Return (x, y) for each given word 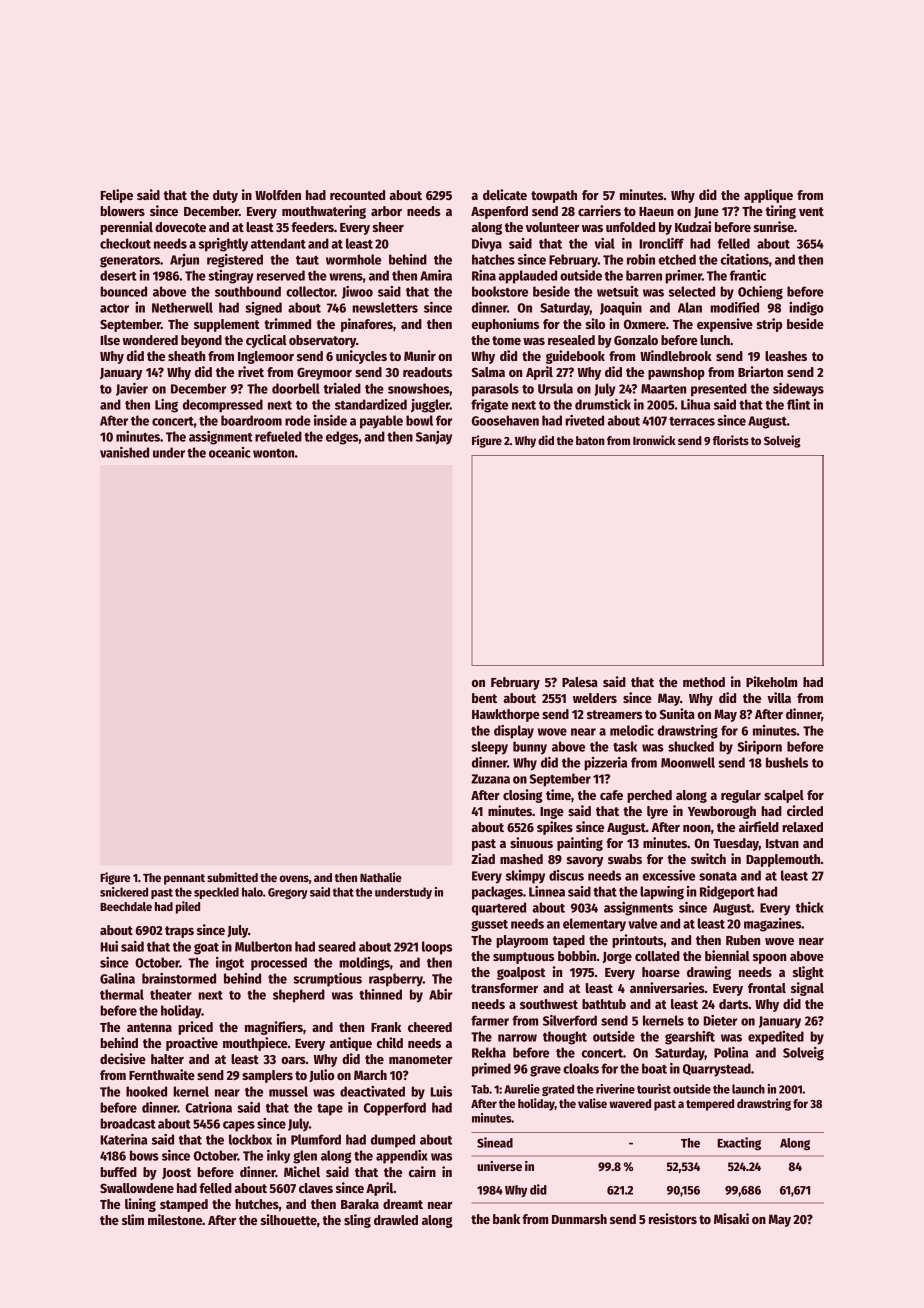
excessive (669, 875)
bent (484, 698)
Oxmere (645, 324)
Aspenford (499, 212)
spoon (769, 959)
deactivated (372, 1091)
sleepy (489, 748)
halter (167, 1059)
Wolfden (278, 195)
